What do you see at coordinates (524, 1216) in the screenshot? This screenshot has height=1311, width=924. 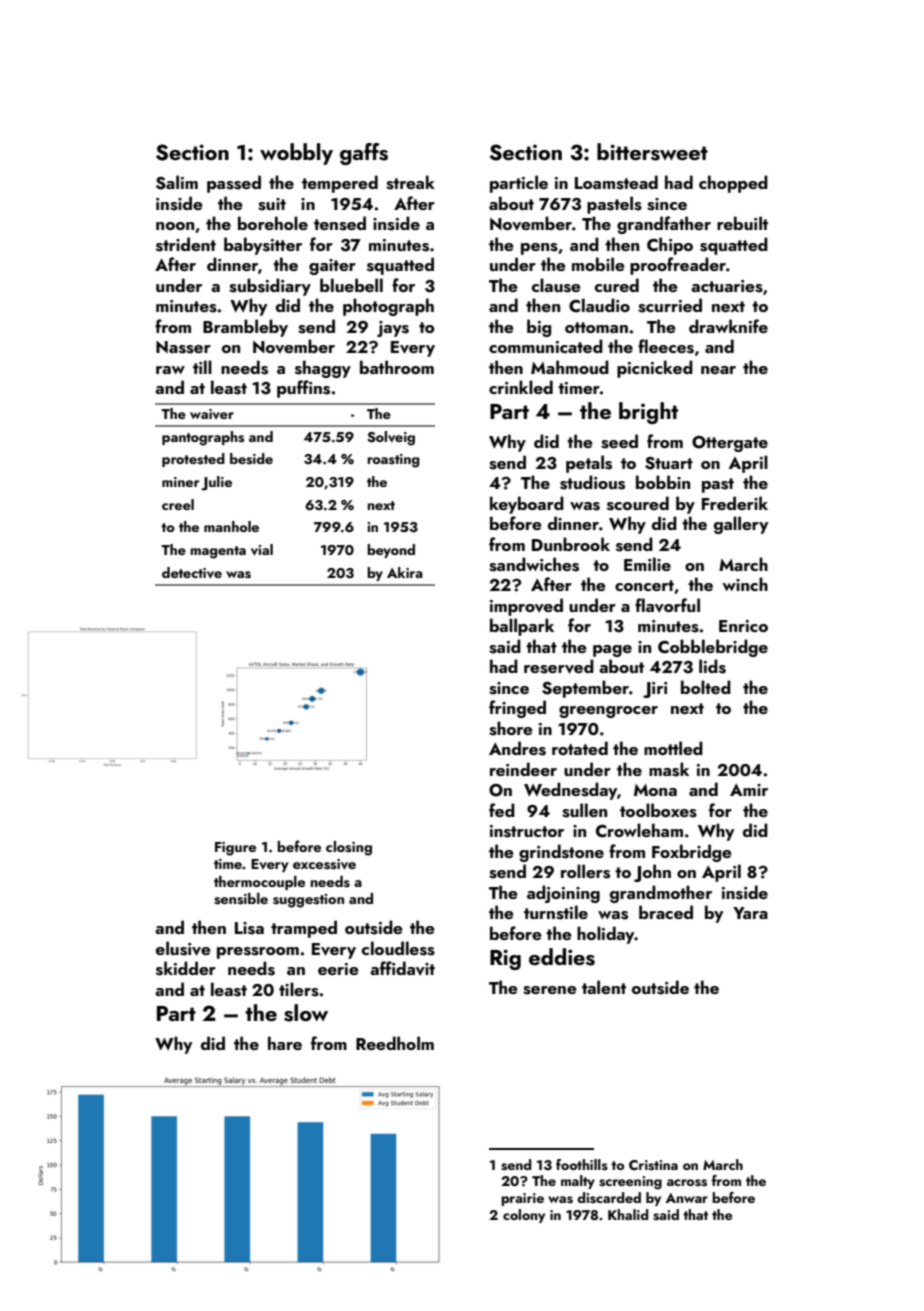 I see `colony` at bounding box center [524, 1216].
